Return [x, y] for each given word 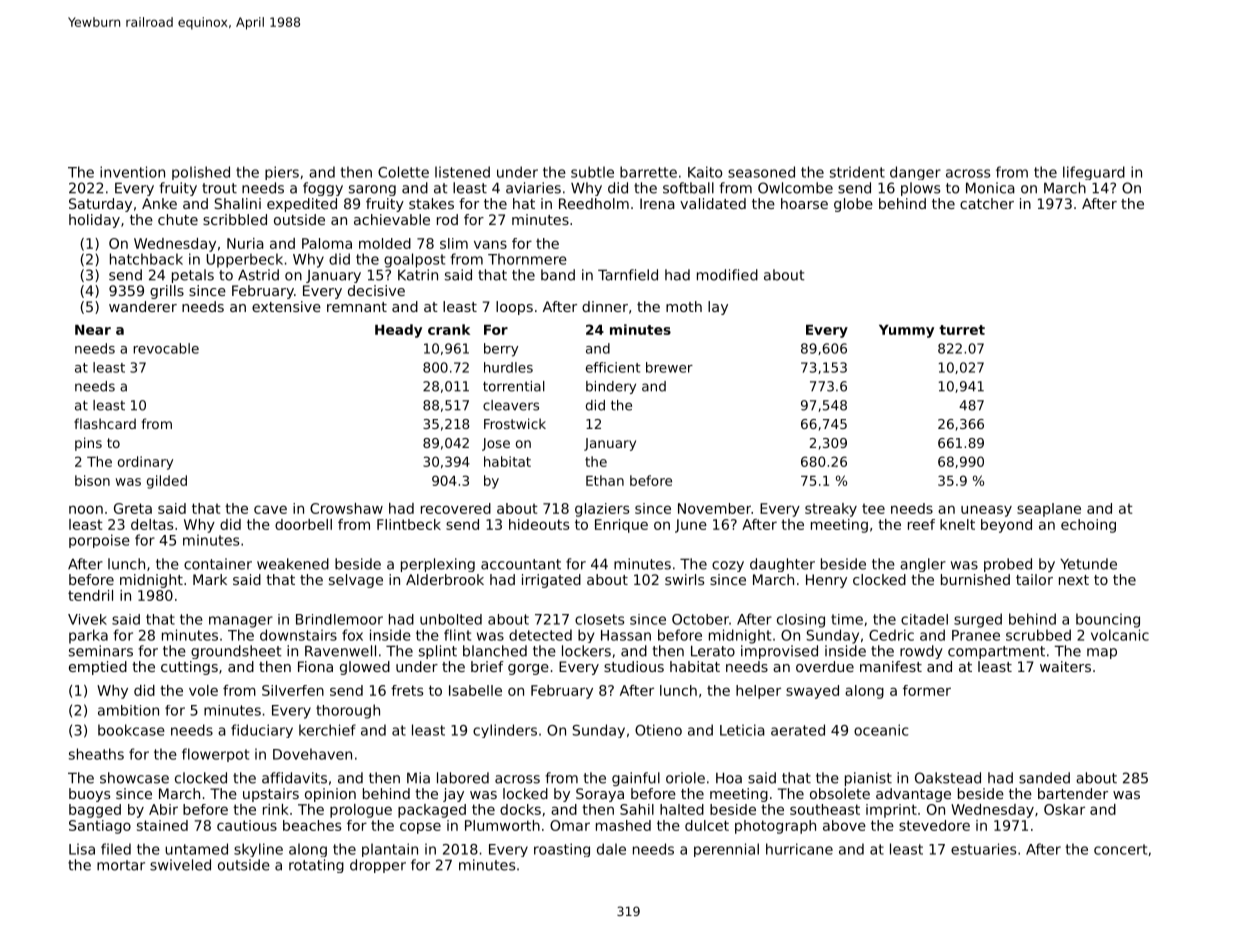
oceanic [881, 730]
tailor [1034, 579]
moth [684, 306]
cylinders [505, 731]
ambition [128, 710]
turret [962, 330]
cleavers [511, 405]
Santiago [100, 827]
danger [915, 173]
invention [132, 172]
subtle [592, 172]
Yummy [906, 331]
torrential [514, 386]
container [218, 564]
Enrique [621, 526]
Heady [398, 331]
